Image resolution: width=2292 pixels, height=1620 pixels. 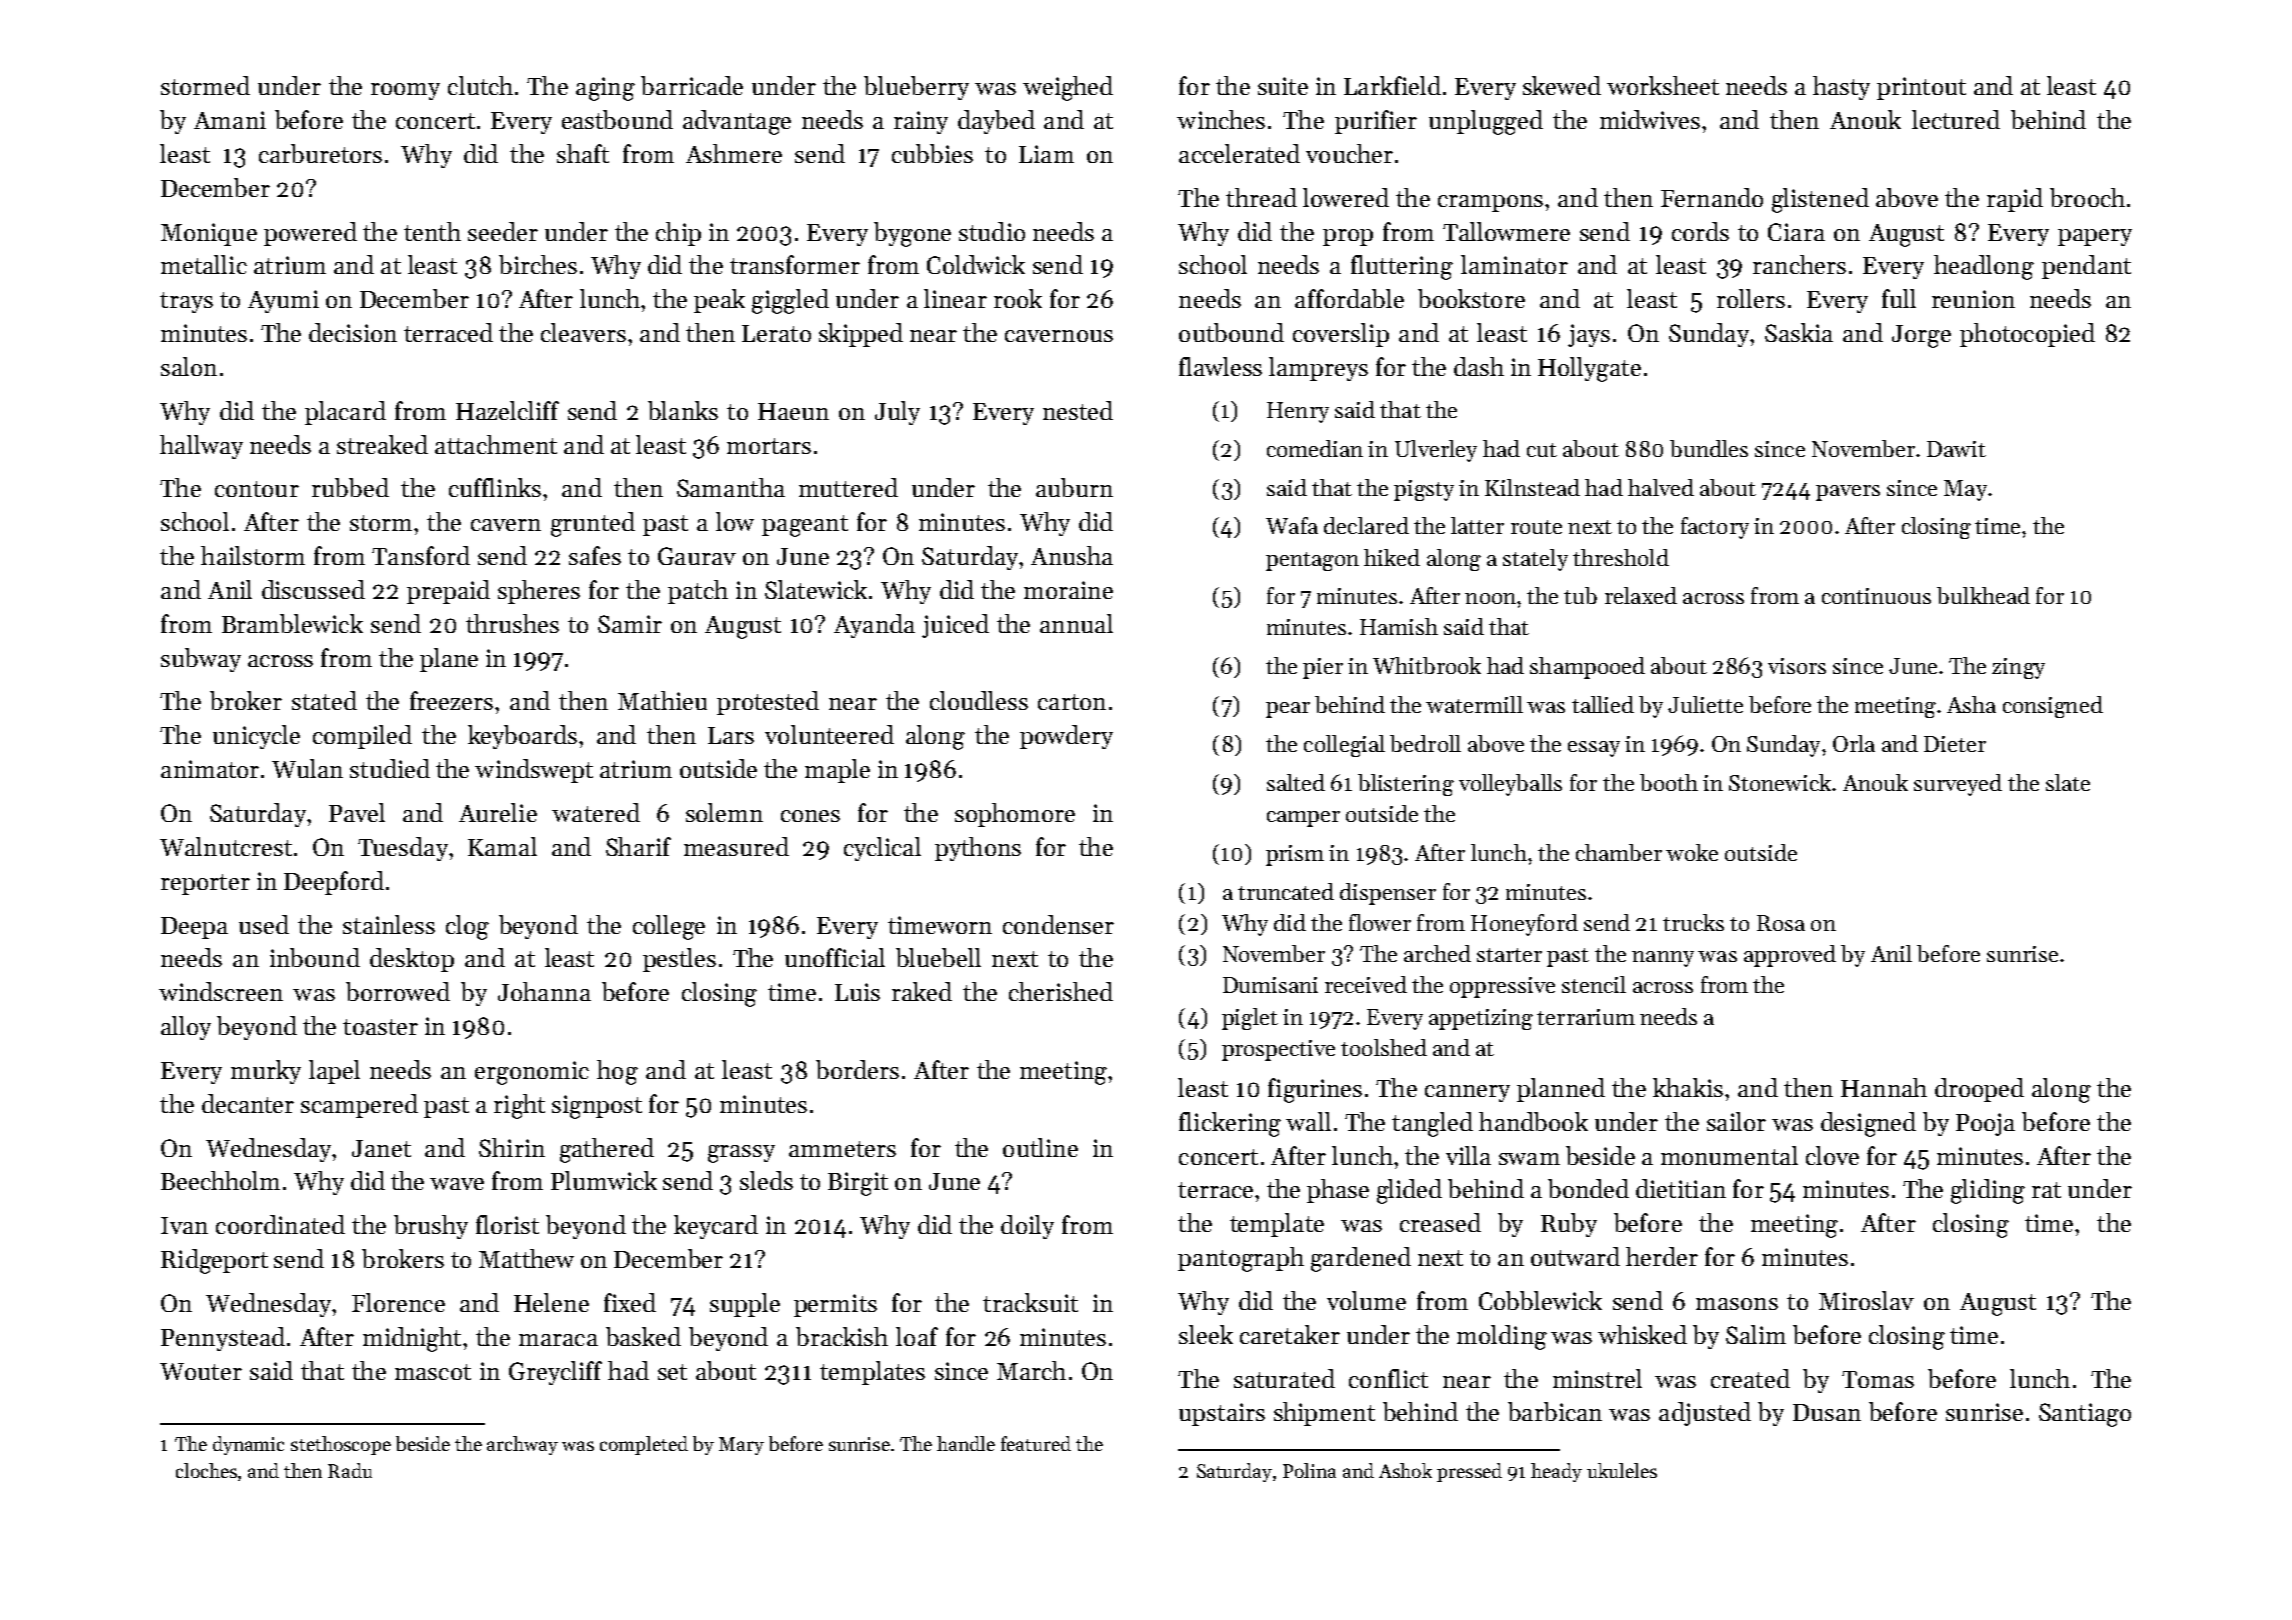 I want to click on nanny, so click(x=1663, y=959).
